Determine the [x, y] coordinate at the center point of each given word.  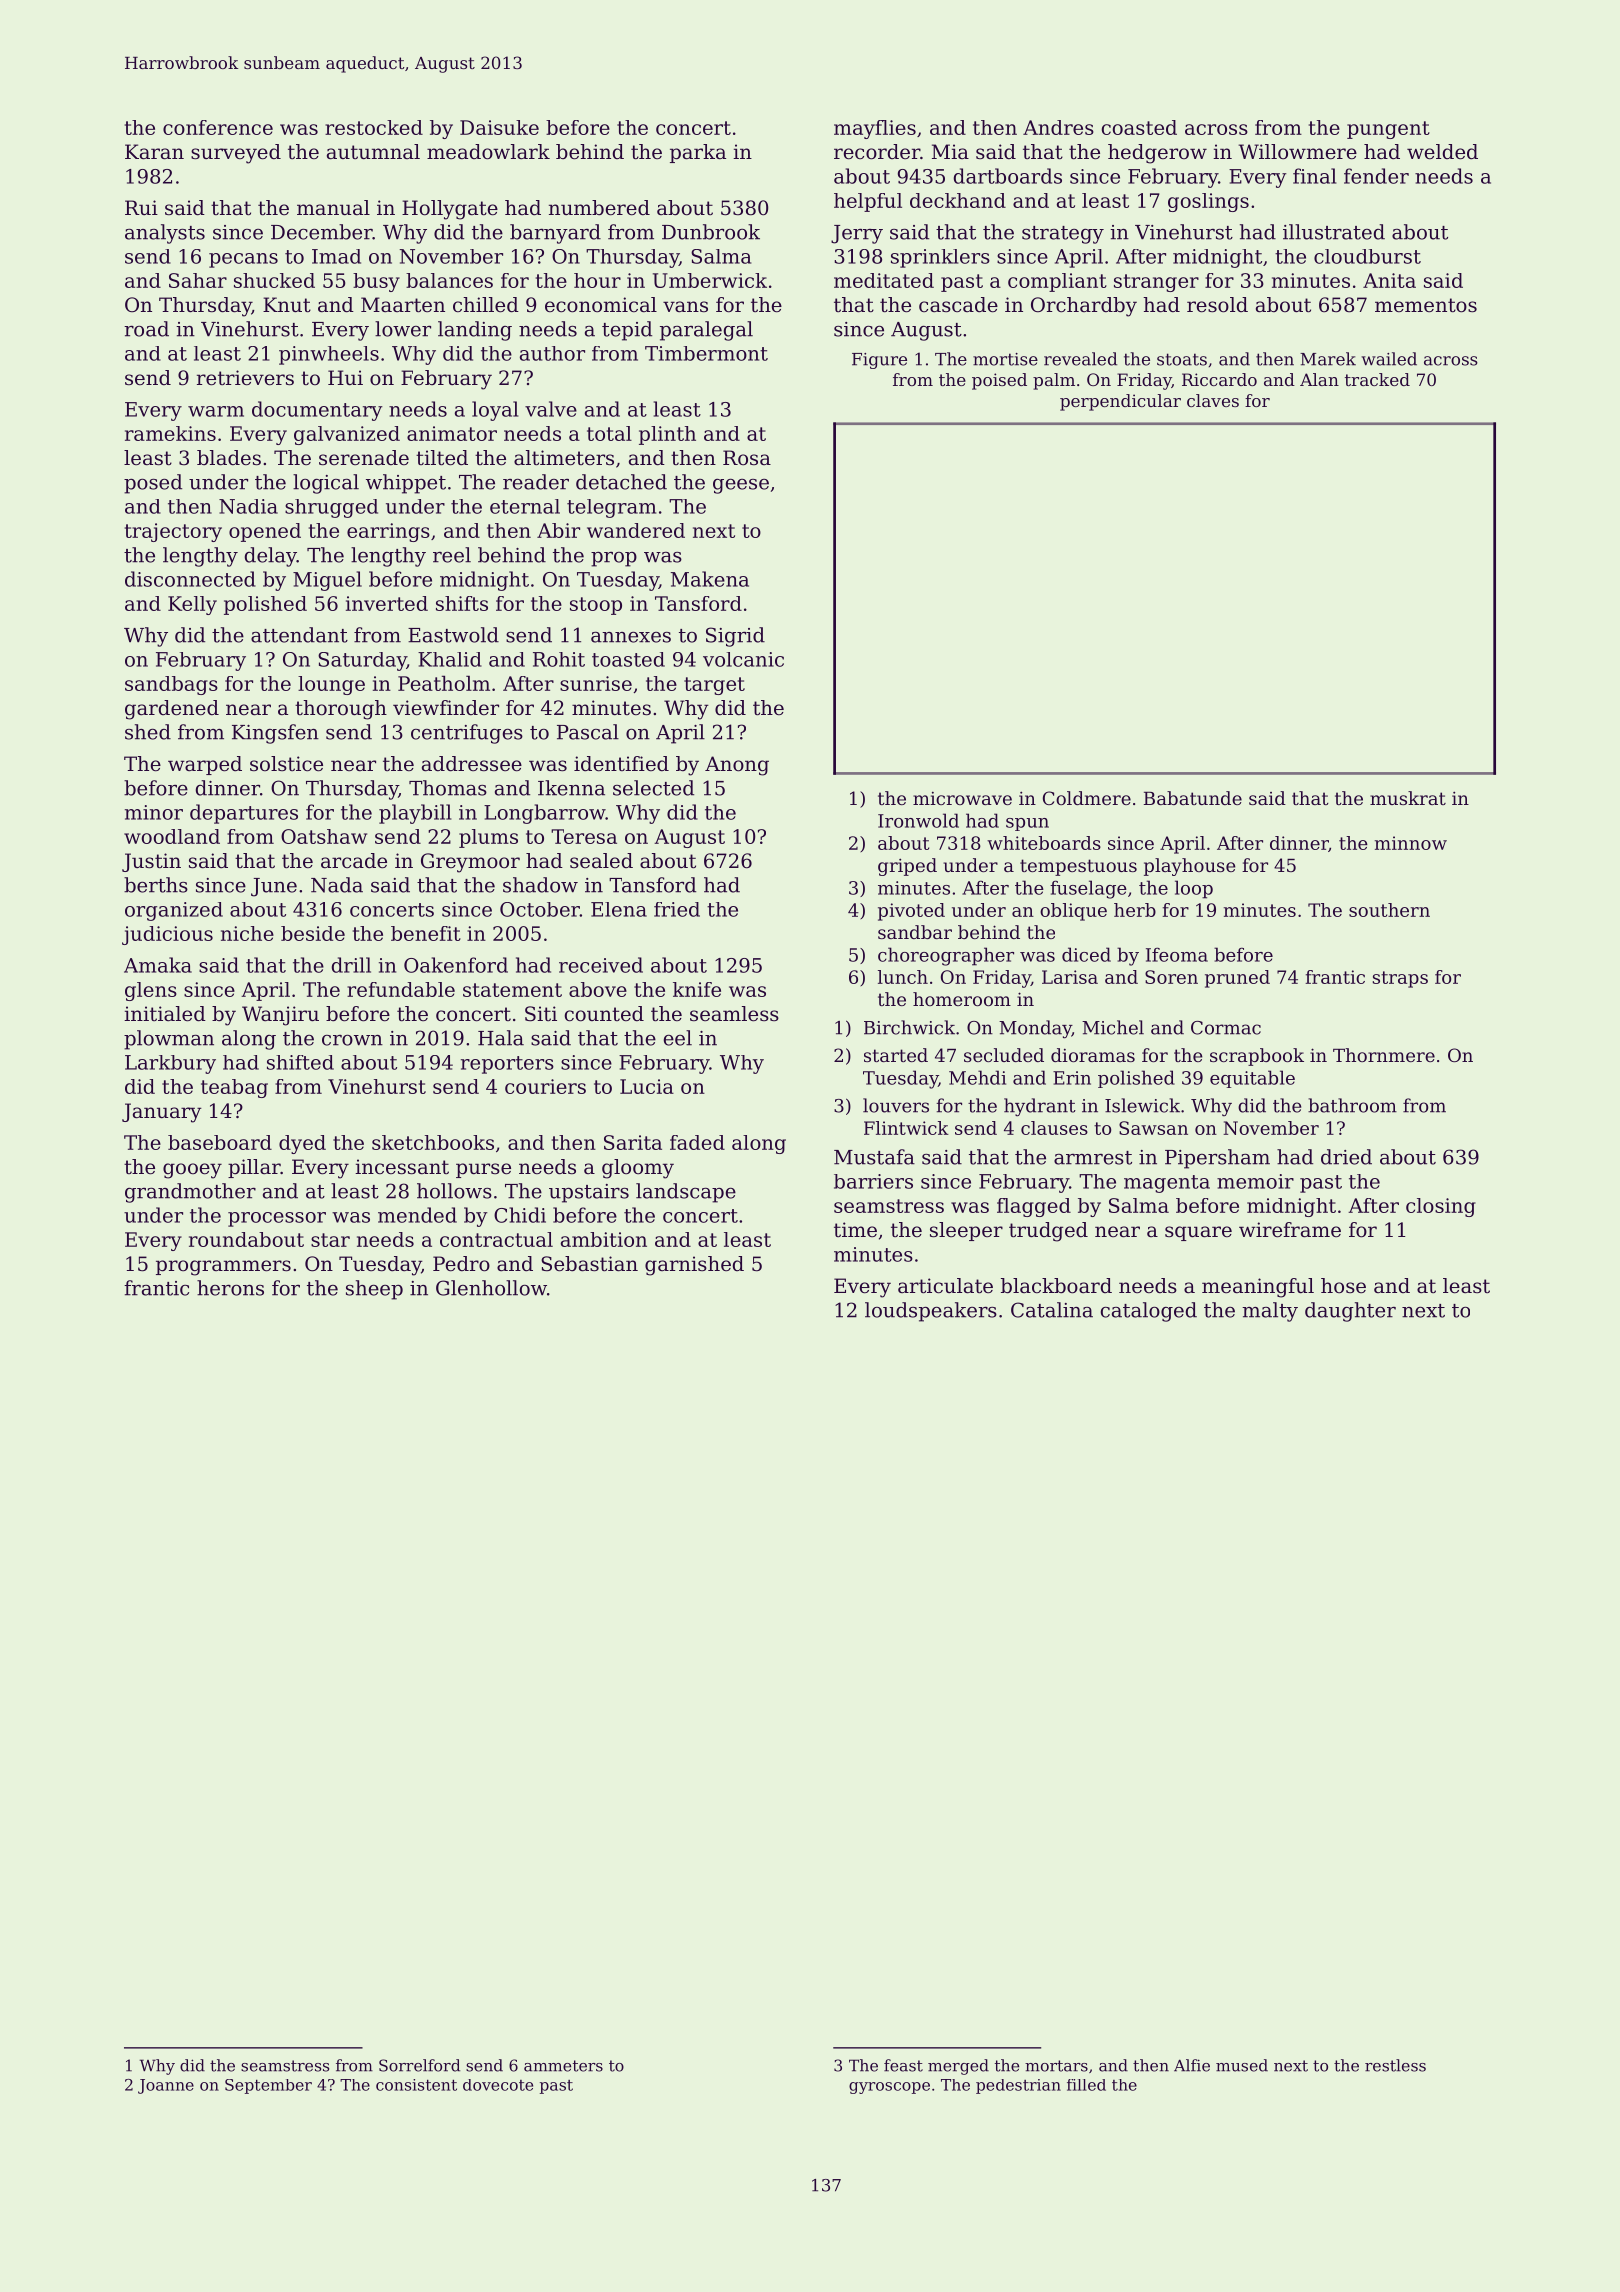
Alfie [1192, 2065]
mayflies [875, 129]
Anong [737, 766]
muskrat [1408, 798]
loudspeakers [931, 1312]
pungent [1388, 130]
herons [230, 1288]
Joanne [166, 2086]
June [274, 887]
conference [218, 127]
